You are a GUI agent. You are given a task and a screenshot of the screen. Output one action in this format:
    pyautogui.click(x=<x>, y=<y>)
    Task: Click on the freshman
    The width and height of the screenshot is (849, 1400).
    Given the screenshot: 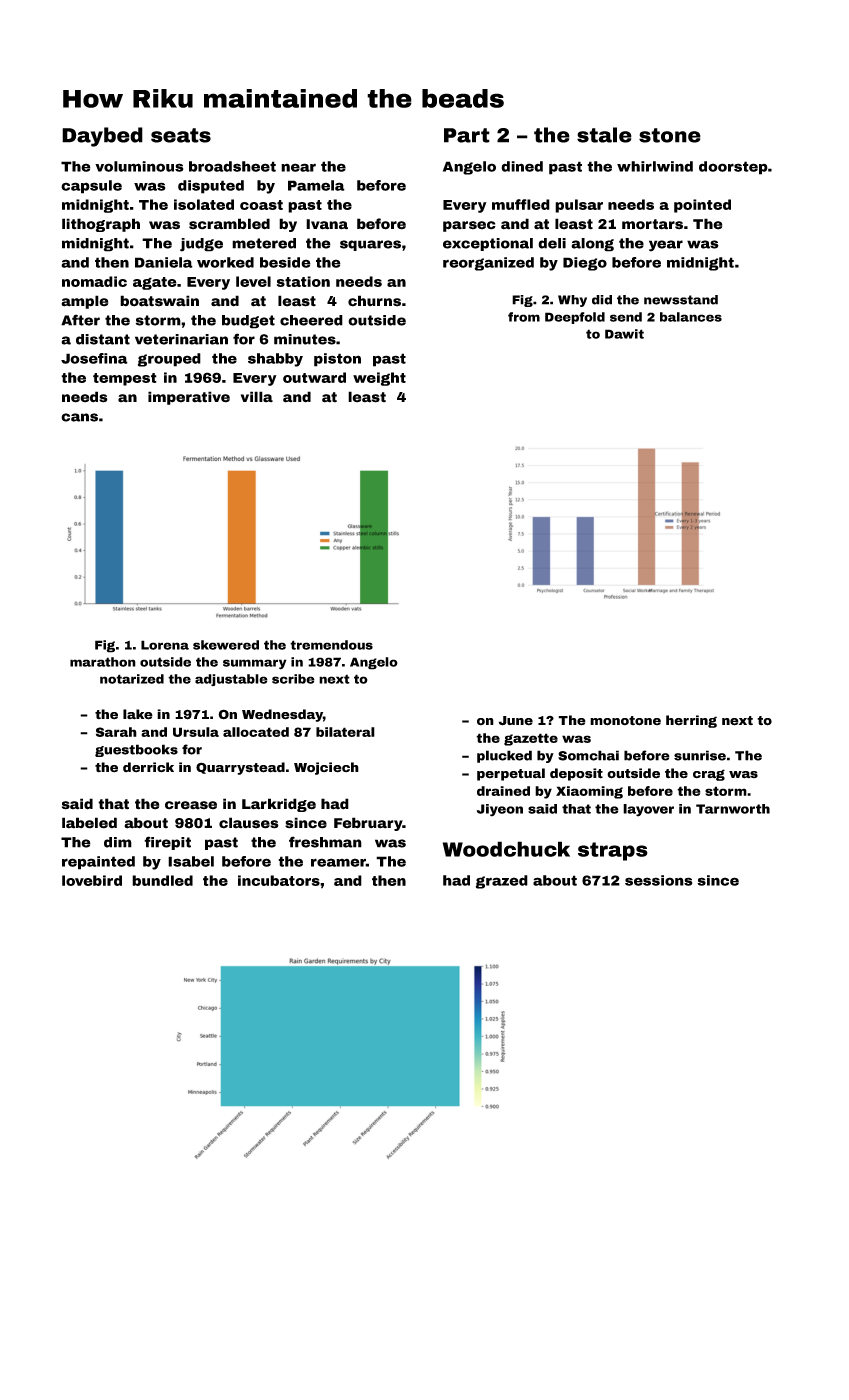 What is the action you would take?
    pyautogui.click(x=325, y=842)
